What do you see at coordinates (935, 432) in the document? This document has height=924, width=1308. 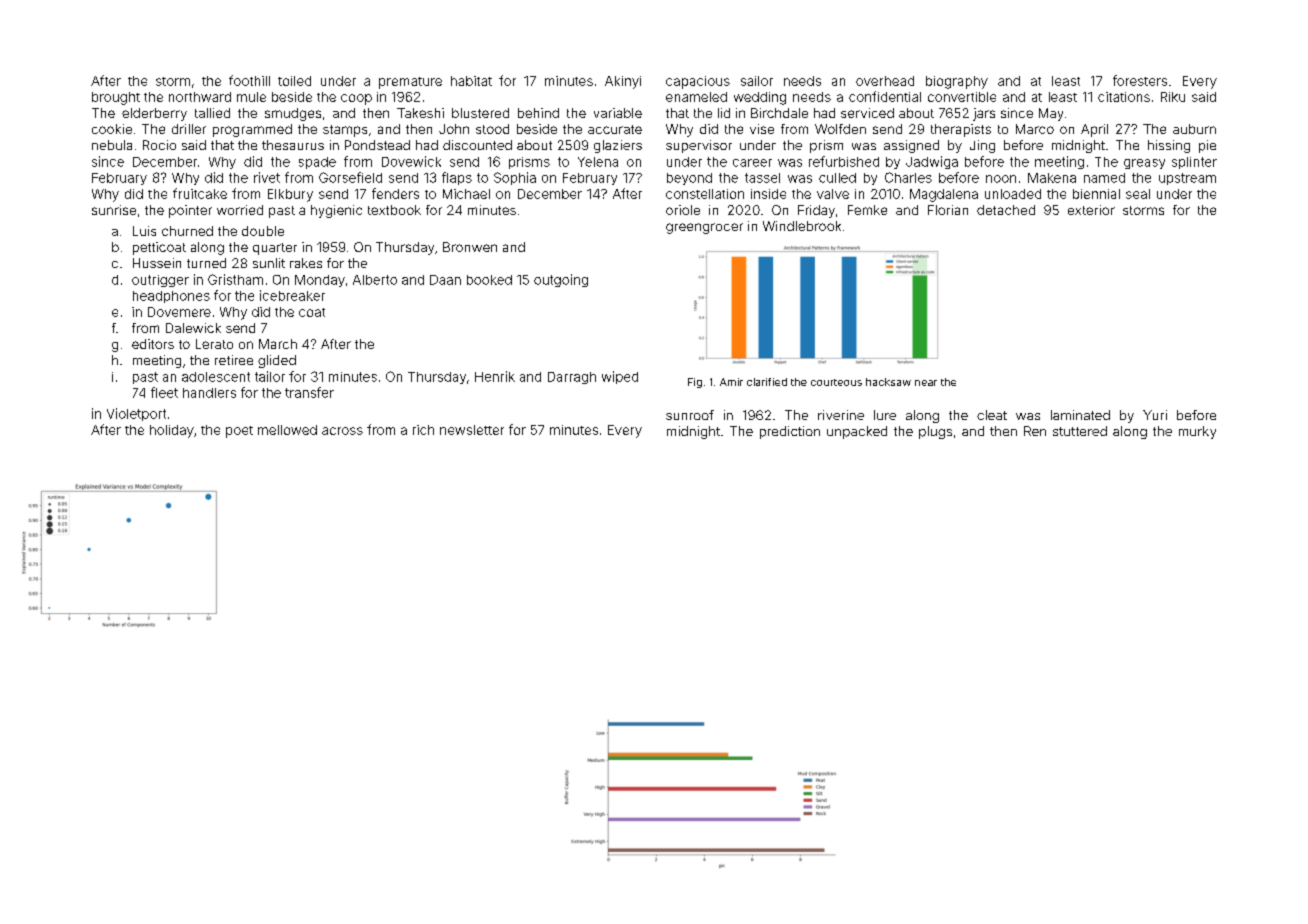 I see `plugs` at bounding box center [935, 432].
